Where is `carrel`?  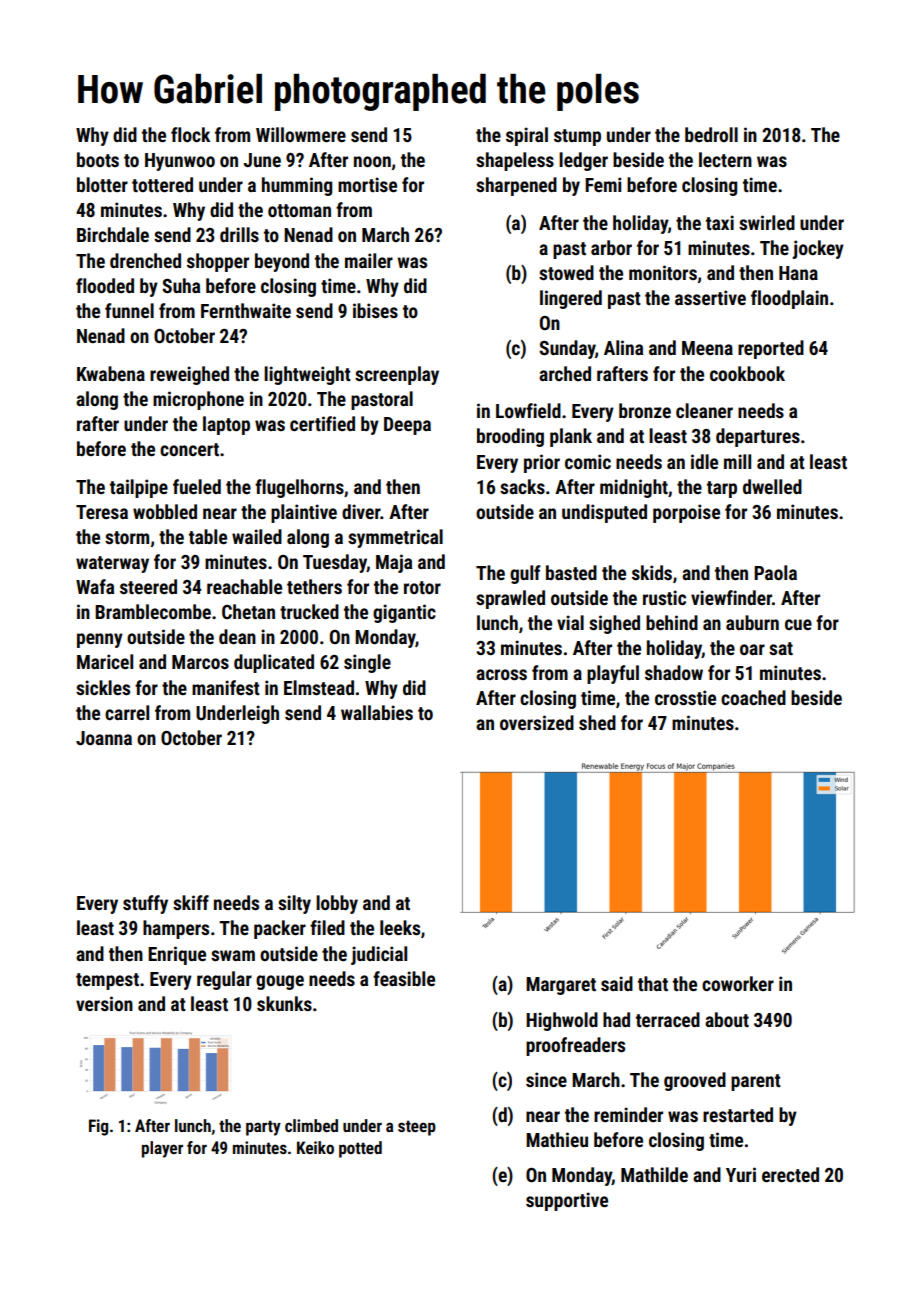
carrel is located at coordinates (127, 712).
